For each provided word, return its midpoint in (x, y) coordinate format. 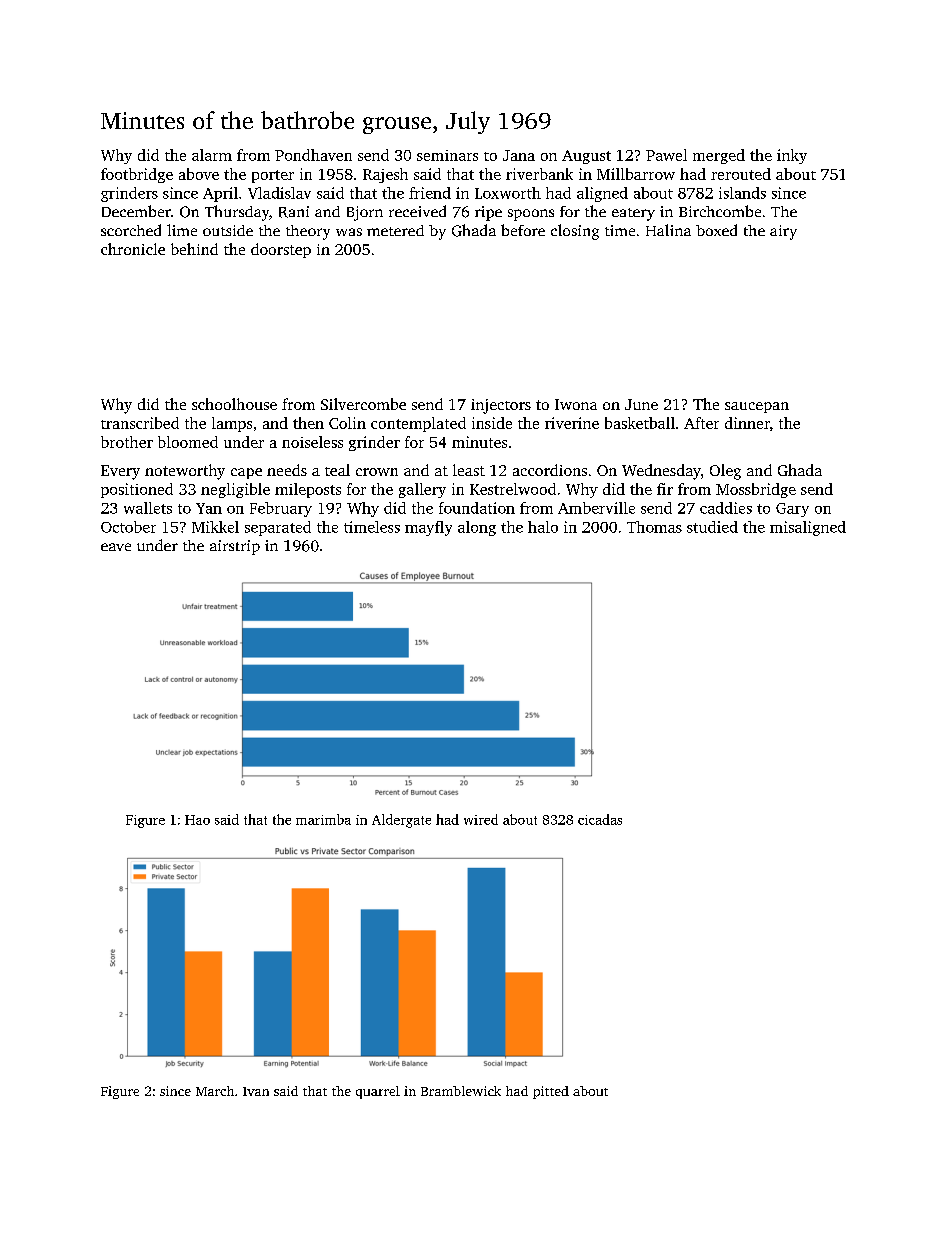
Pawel (666, 155)
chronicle (133, 249)
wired (481, 819)
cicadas (600, 819)
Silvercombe (363, 404)
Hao (197, 820)
